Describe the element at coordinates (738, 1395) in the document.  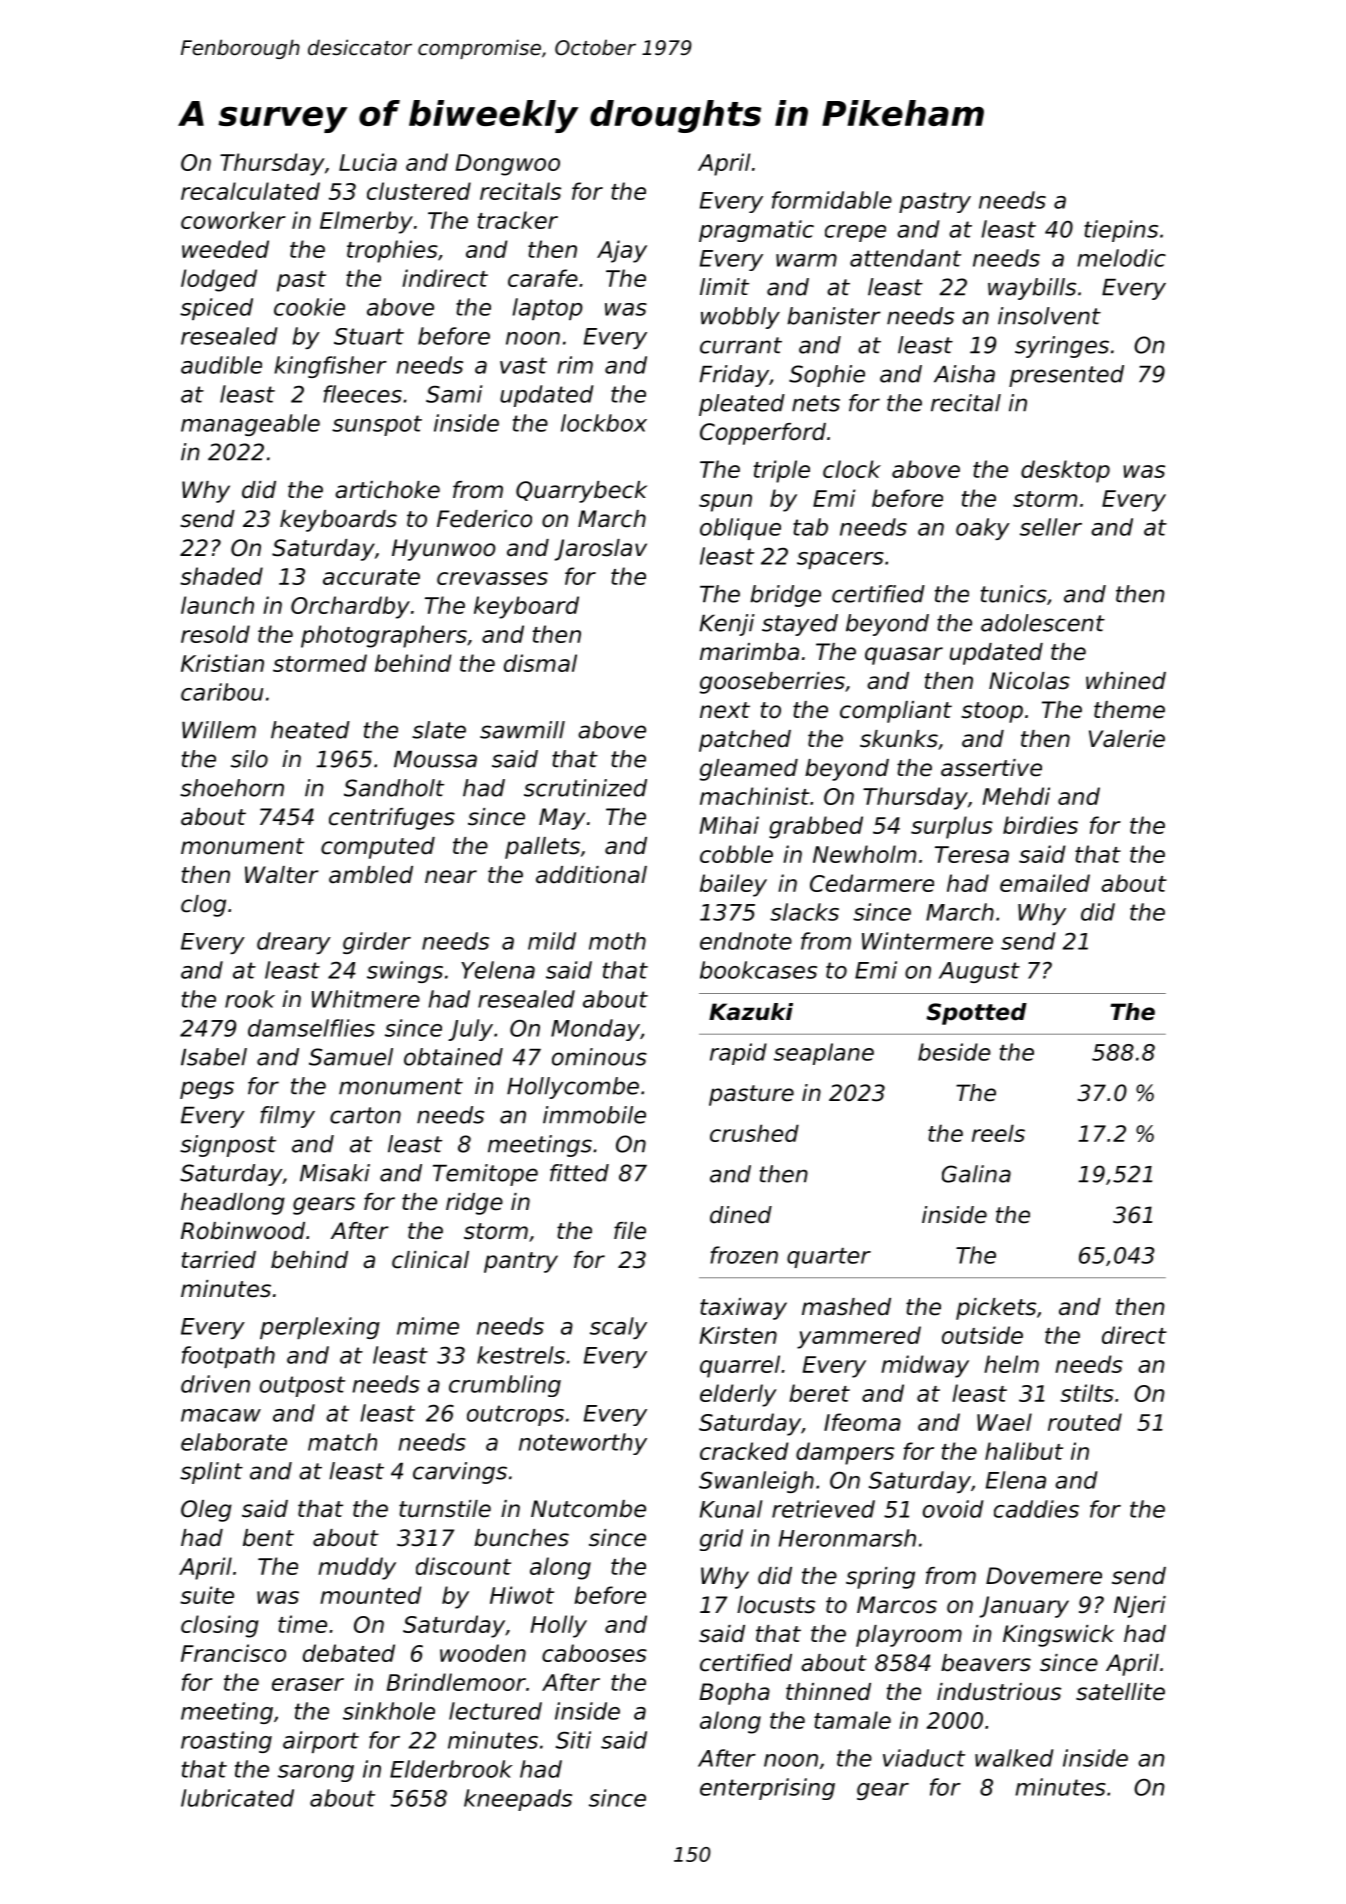
I see `elderly` at that location.
